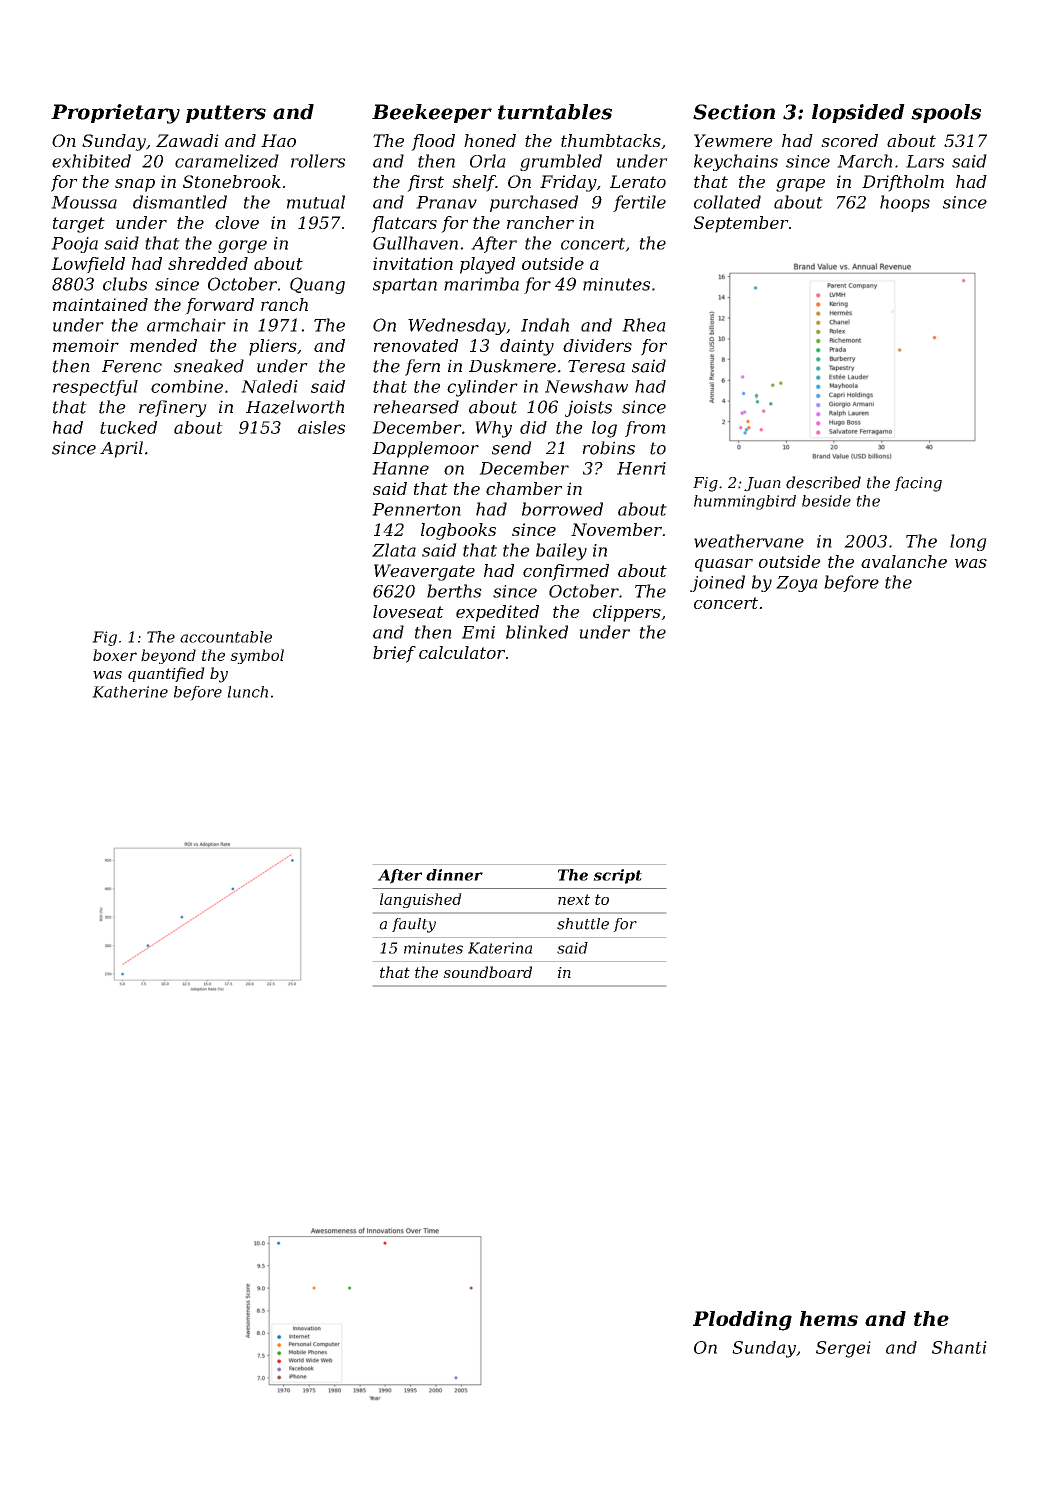 Image resolution: width=1039 pixels, height=1505 pixels. I want to click on hems, so click(829, 1318).
